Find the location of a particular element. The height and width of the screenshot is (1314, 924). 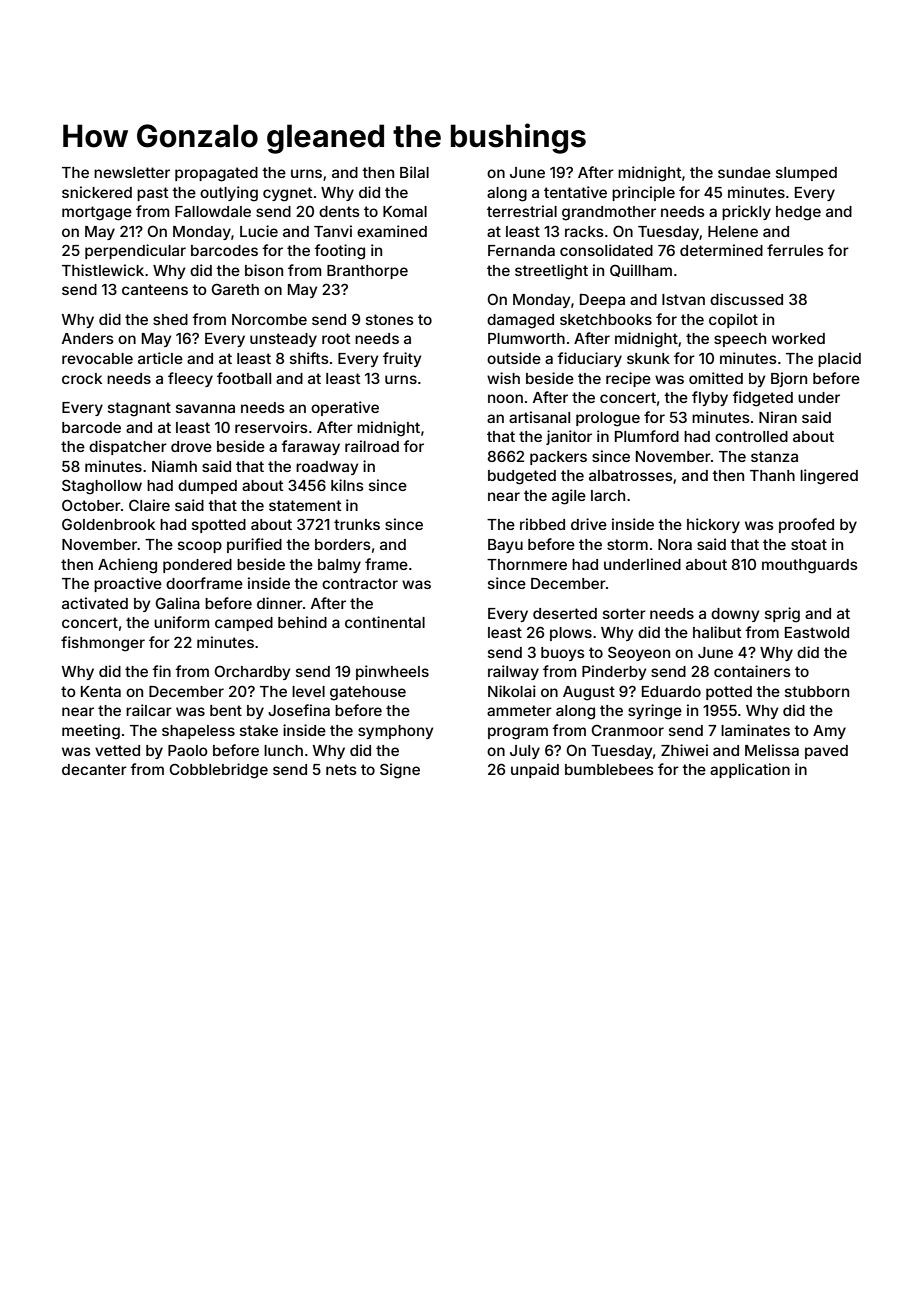

fleecy is located at coordinates (190, 379).
